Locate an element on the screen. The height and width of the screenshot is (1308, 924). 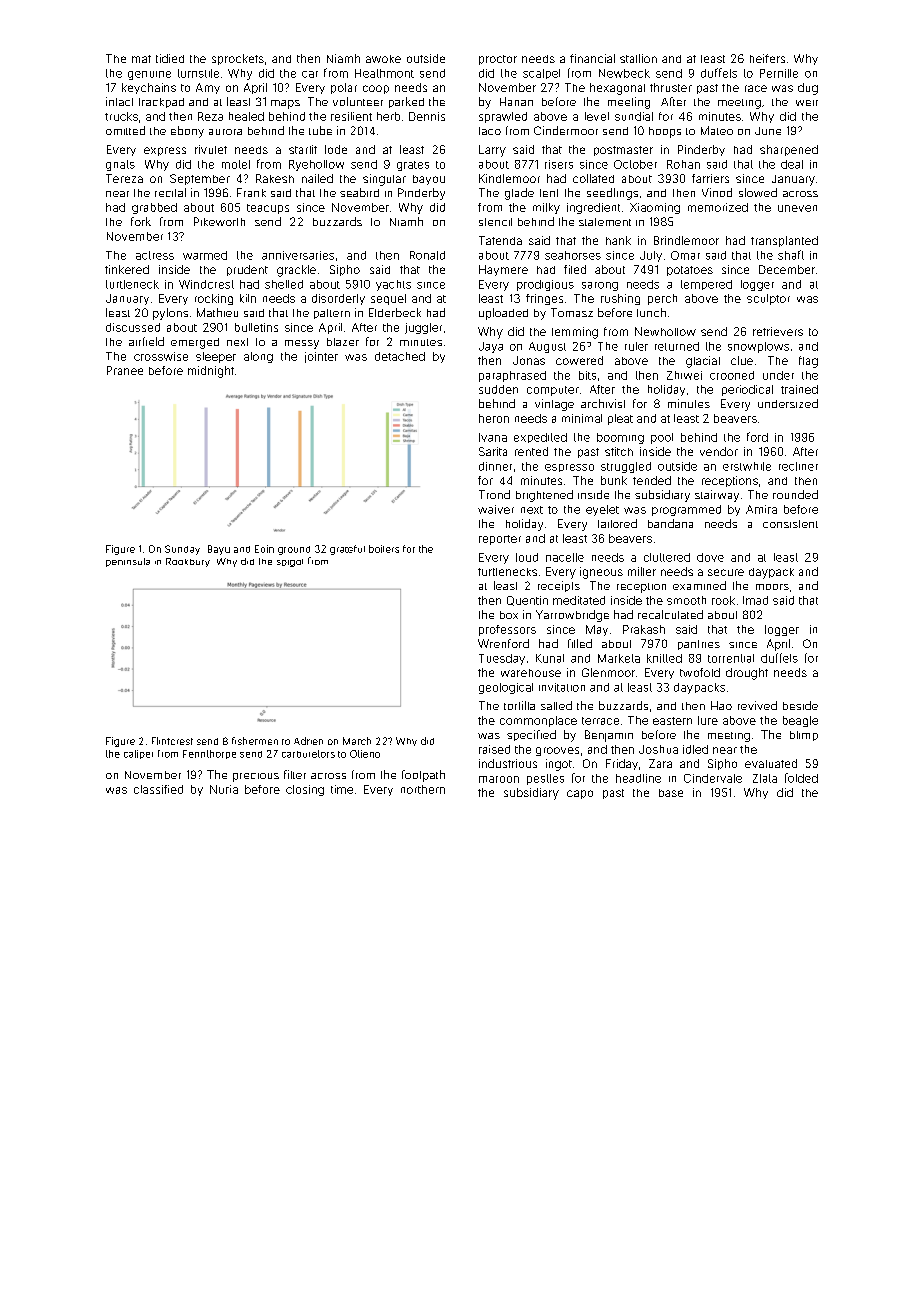
Jaya is located at coordinates (491, 347).
